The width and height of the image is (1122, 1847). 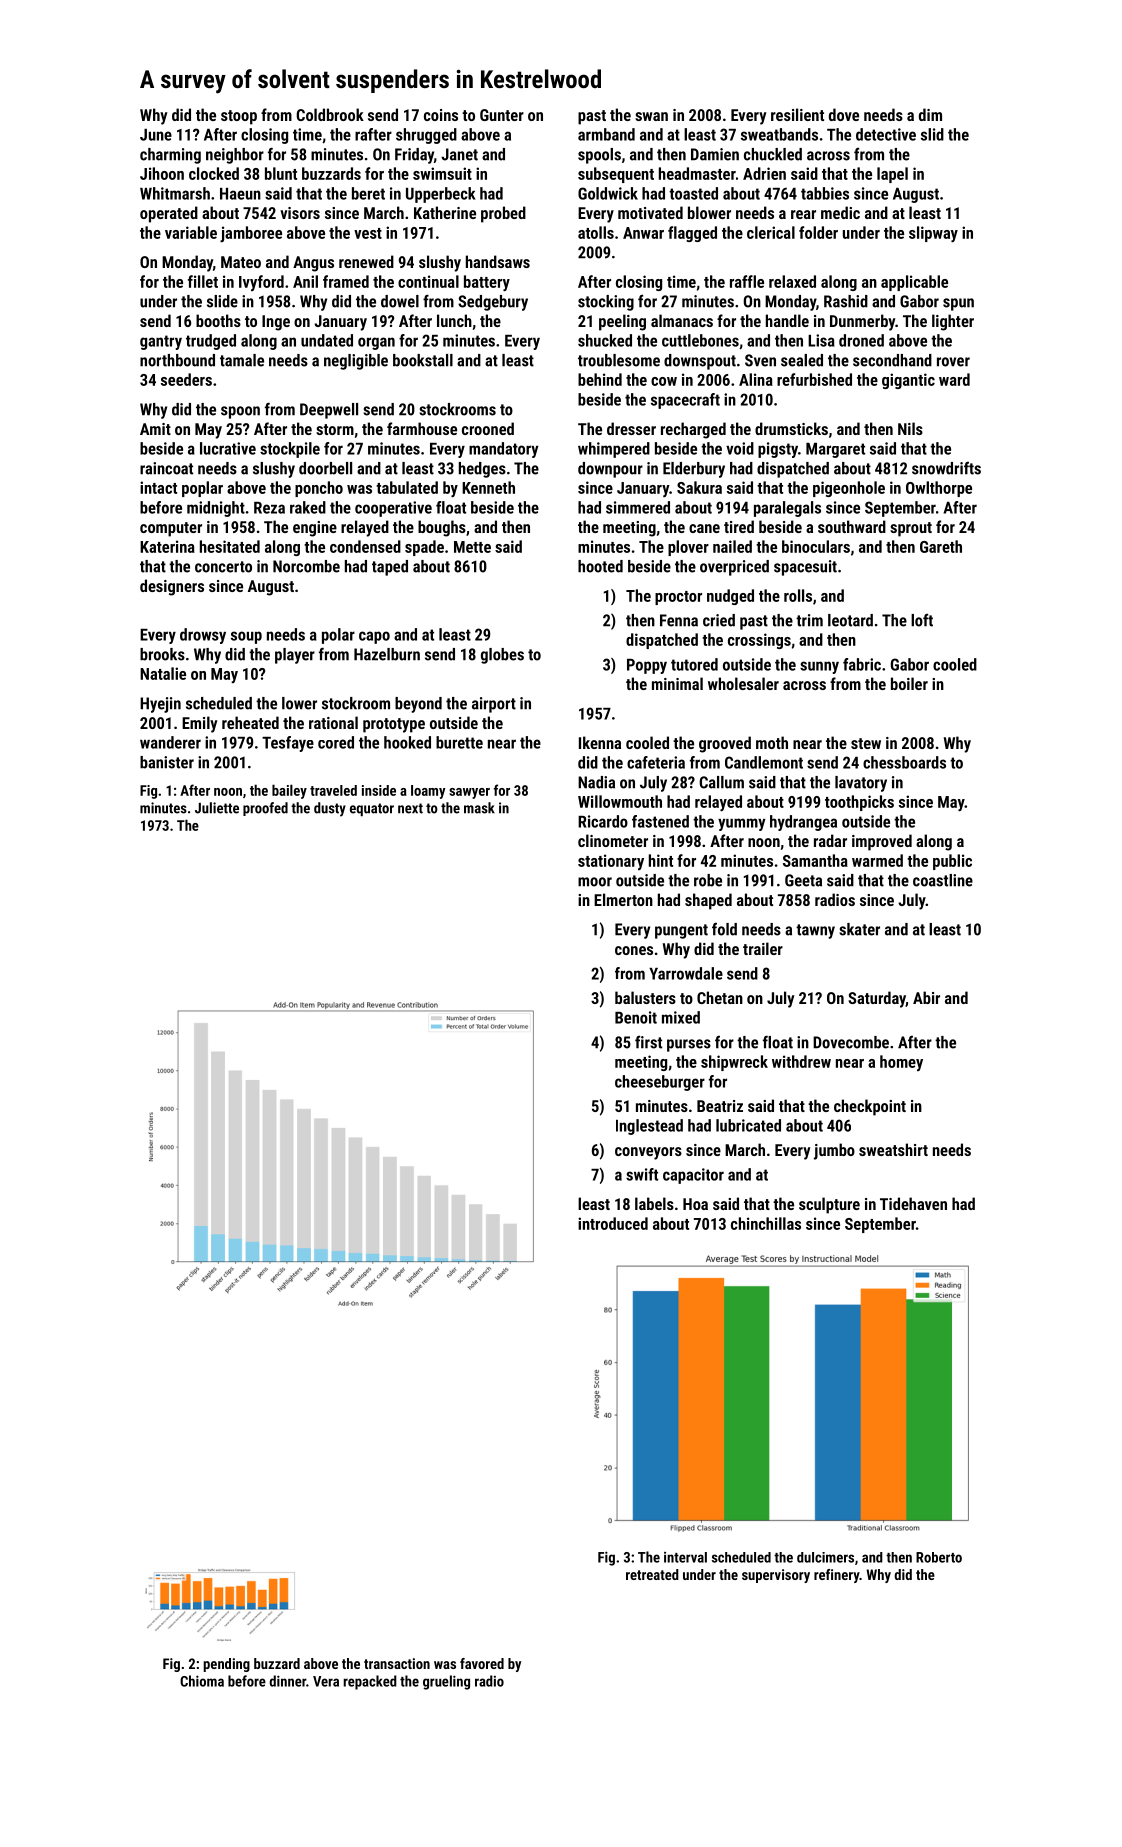 I want to click on dusty, so click(x=330, y=809).
